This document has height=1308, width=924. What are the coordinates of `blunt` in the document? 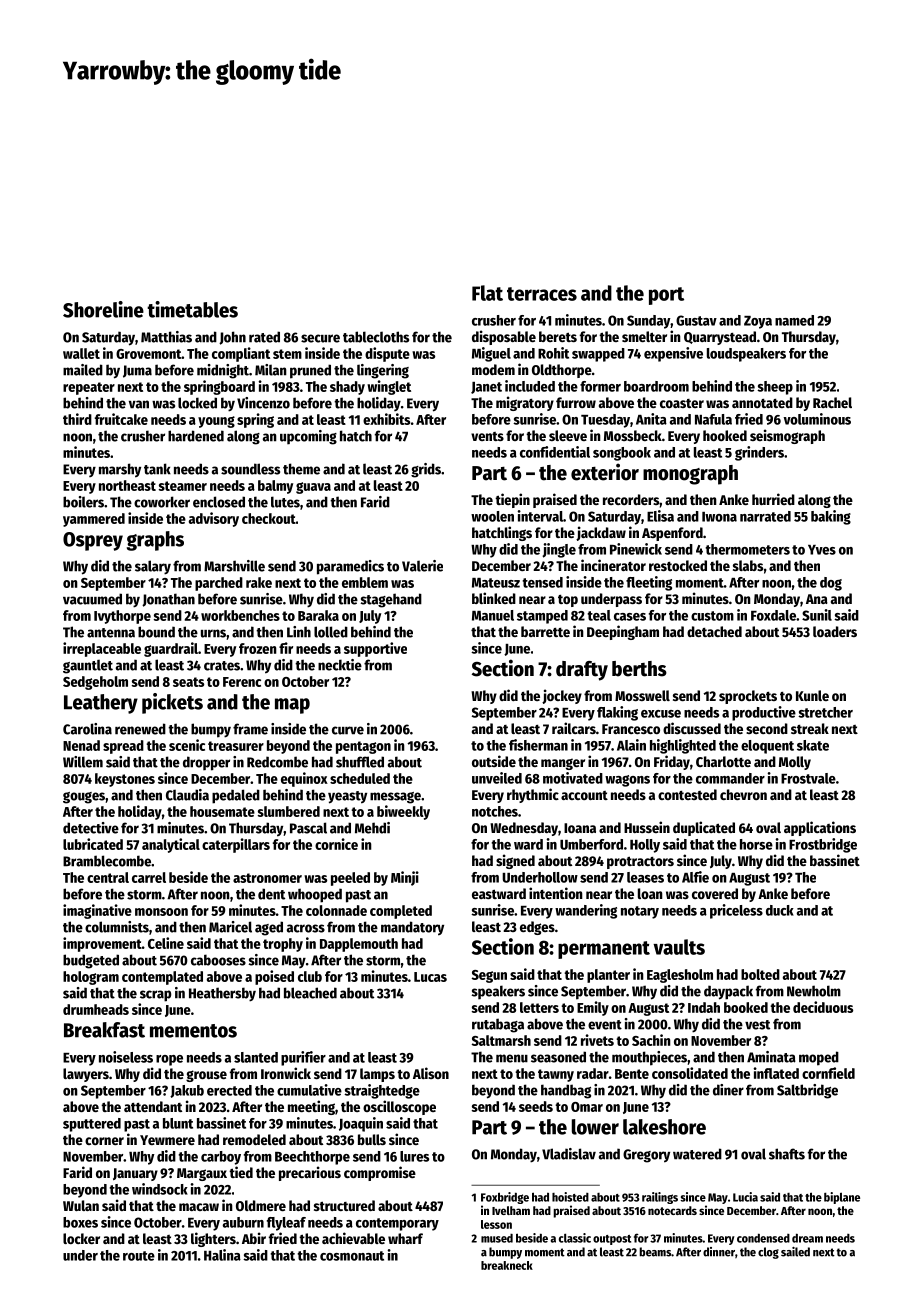 It's located at (178, 1123).
